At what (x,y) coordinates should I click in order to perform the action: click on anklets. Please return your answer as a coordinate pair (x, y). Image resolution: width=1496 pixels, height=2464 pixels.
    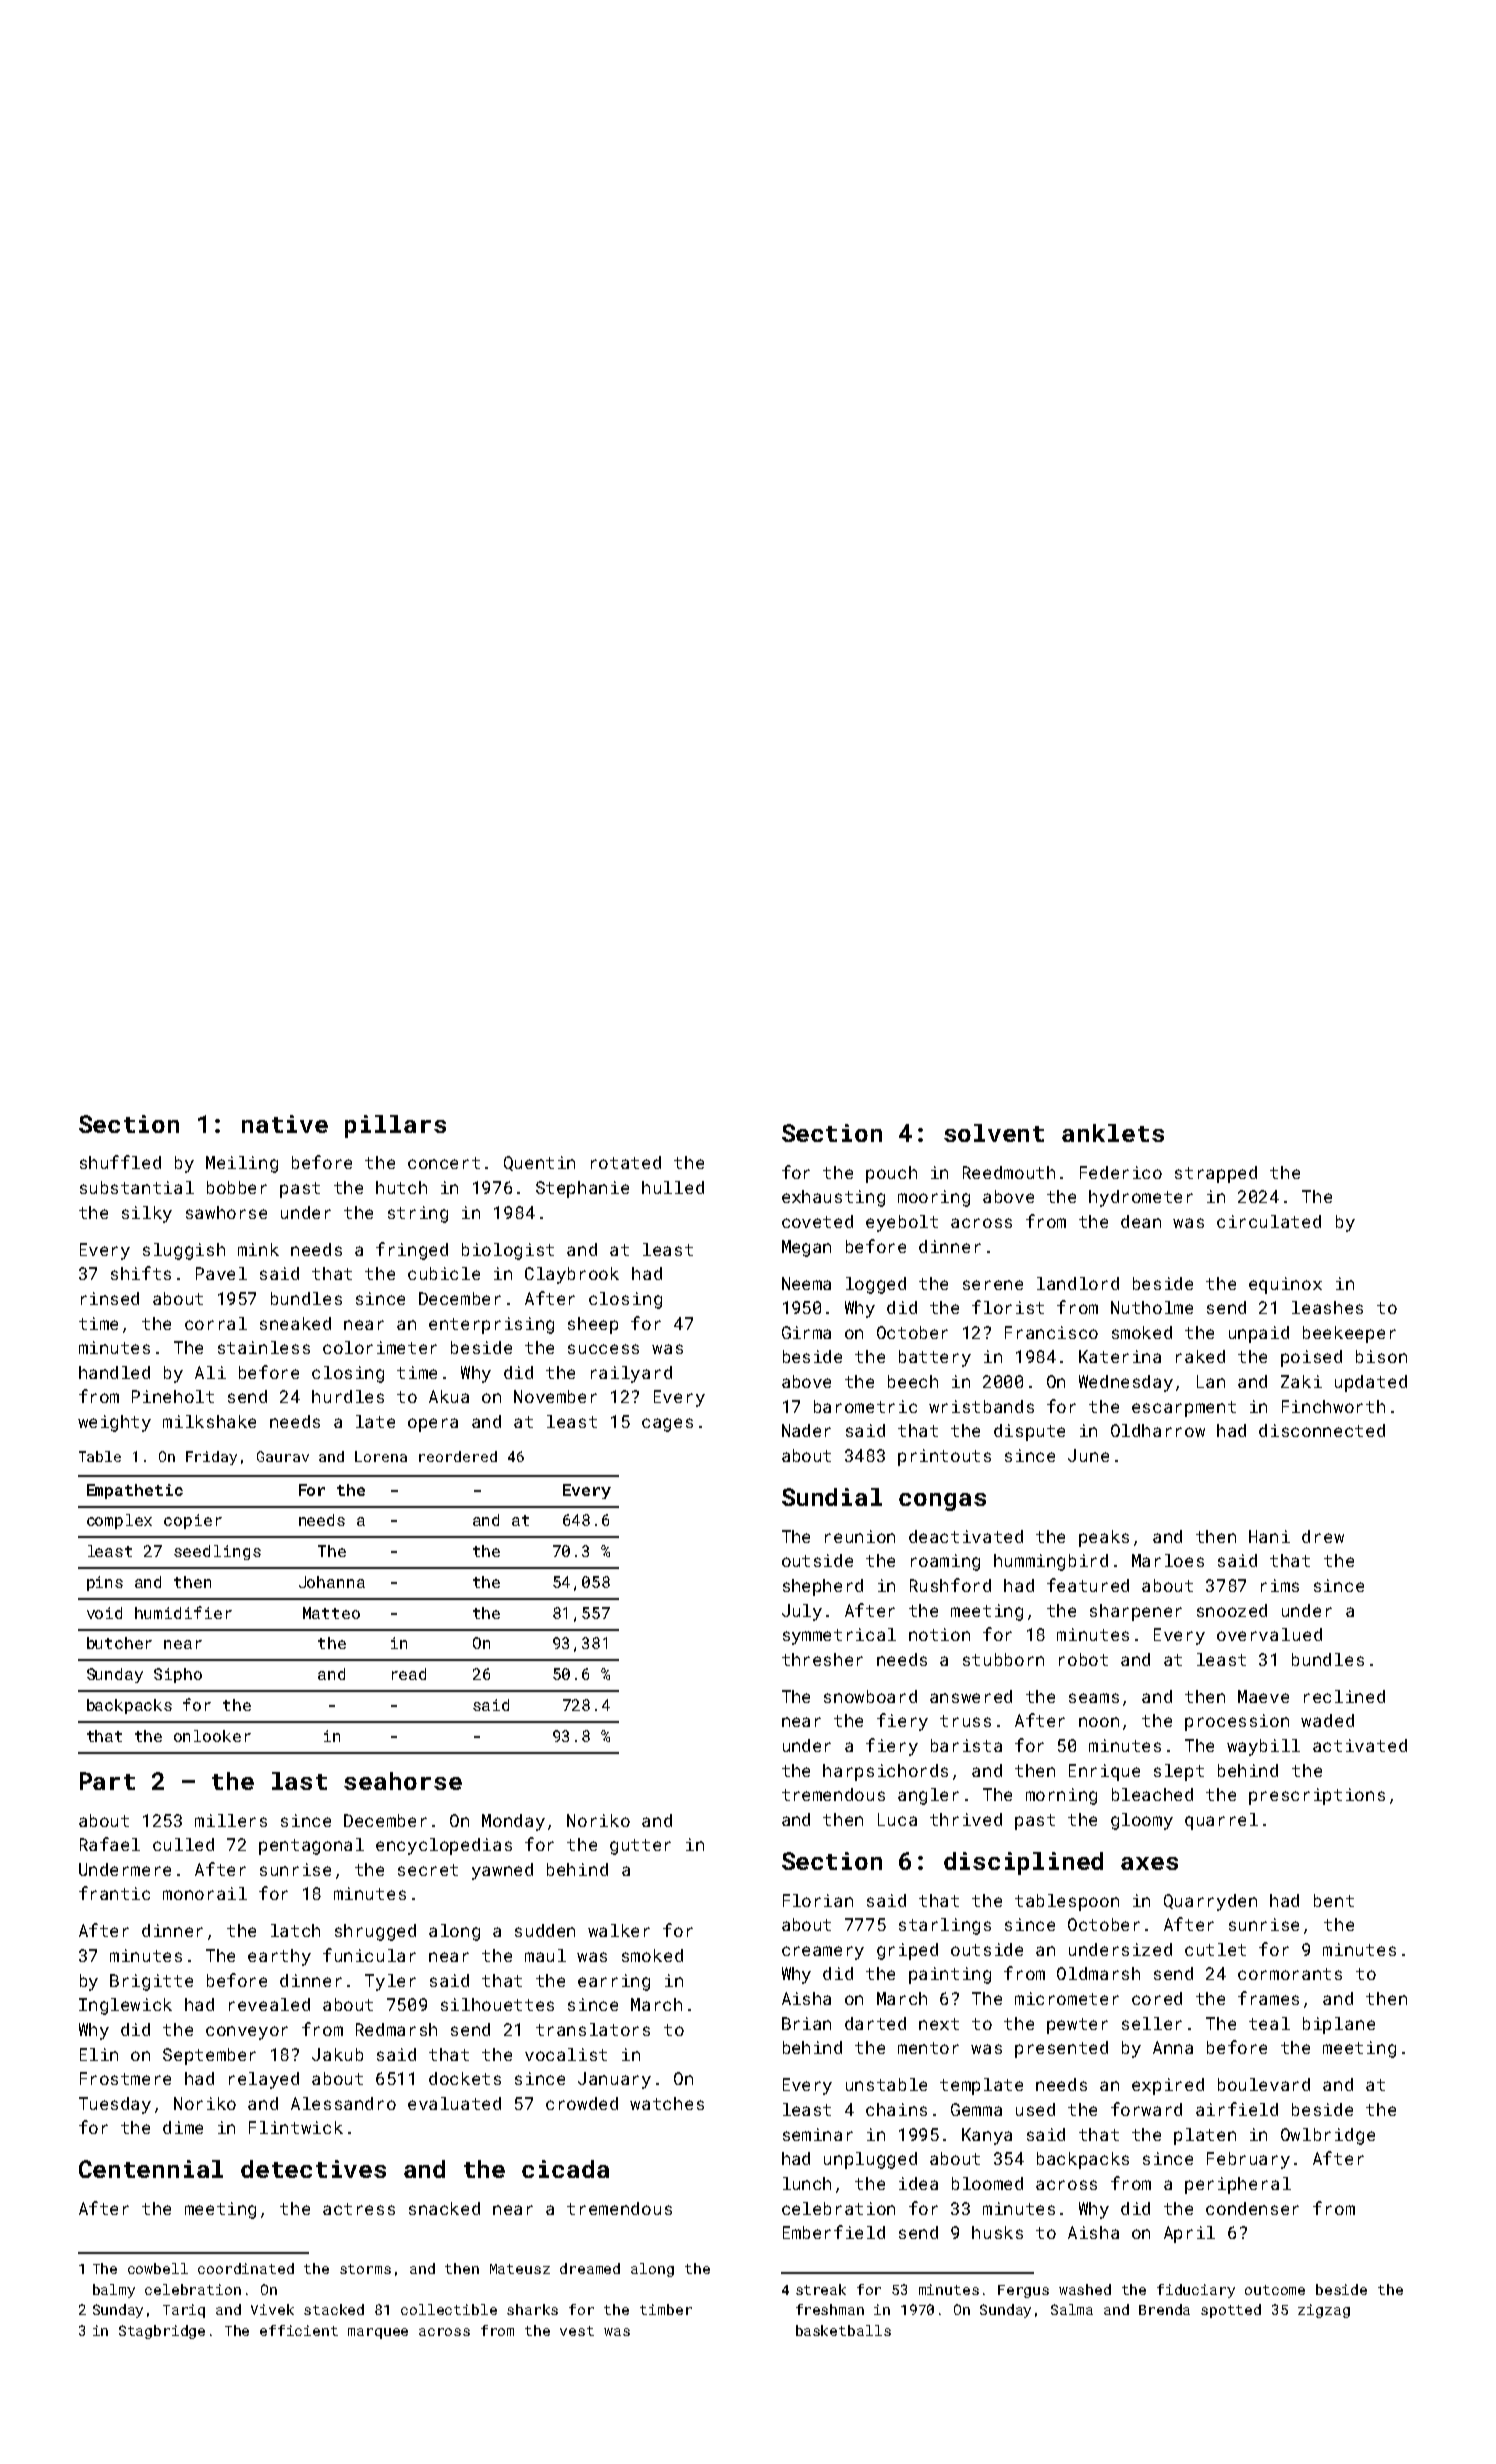
    Looking at the image, I should click on (1113, 1133).
